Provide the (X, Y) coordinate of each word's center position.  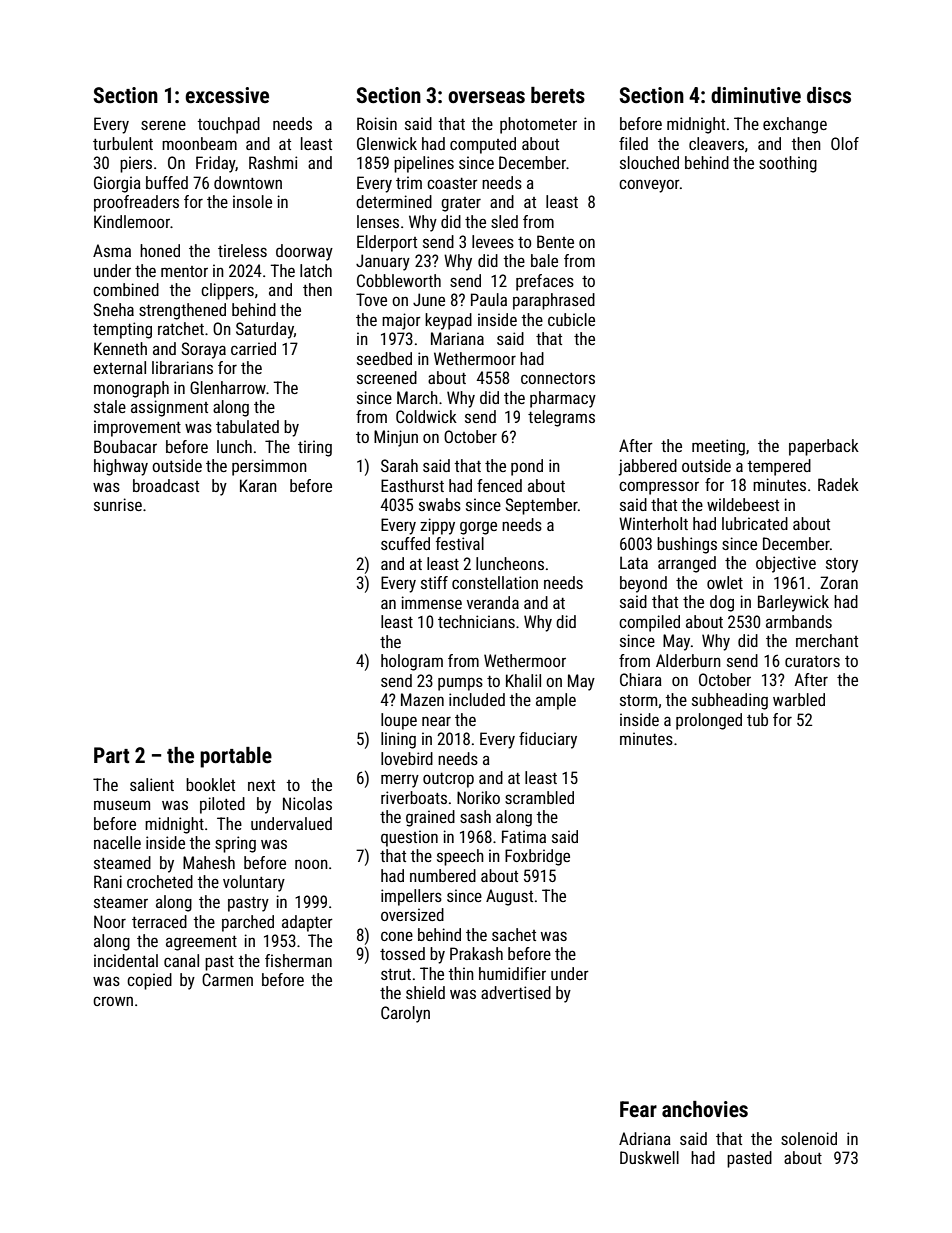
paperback (824, 447)
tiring (315, 448)
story (842, 565)
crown (113, 1001)
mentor (184, 271)
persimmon (269, 467)
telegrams (561, 418)
